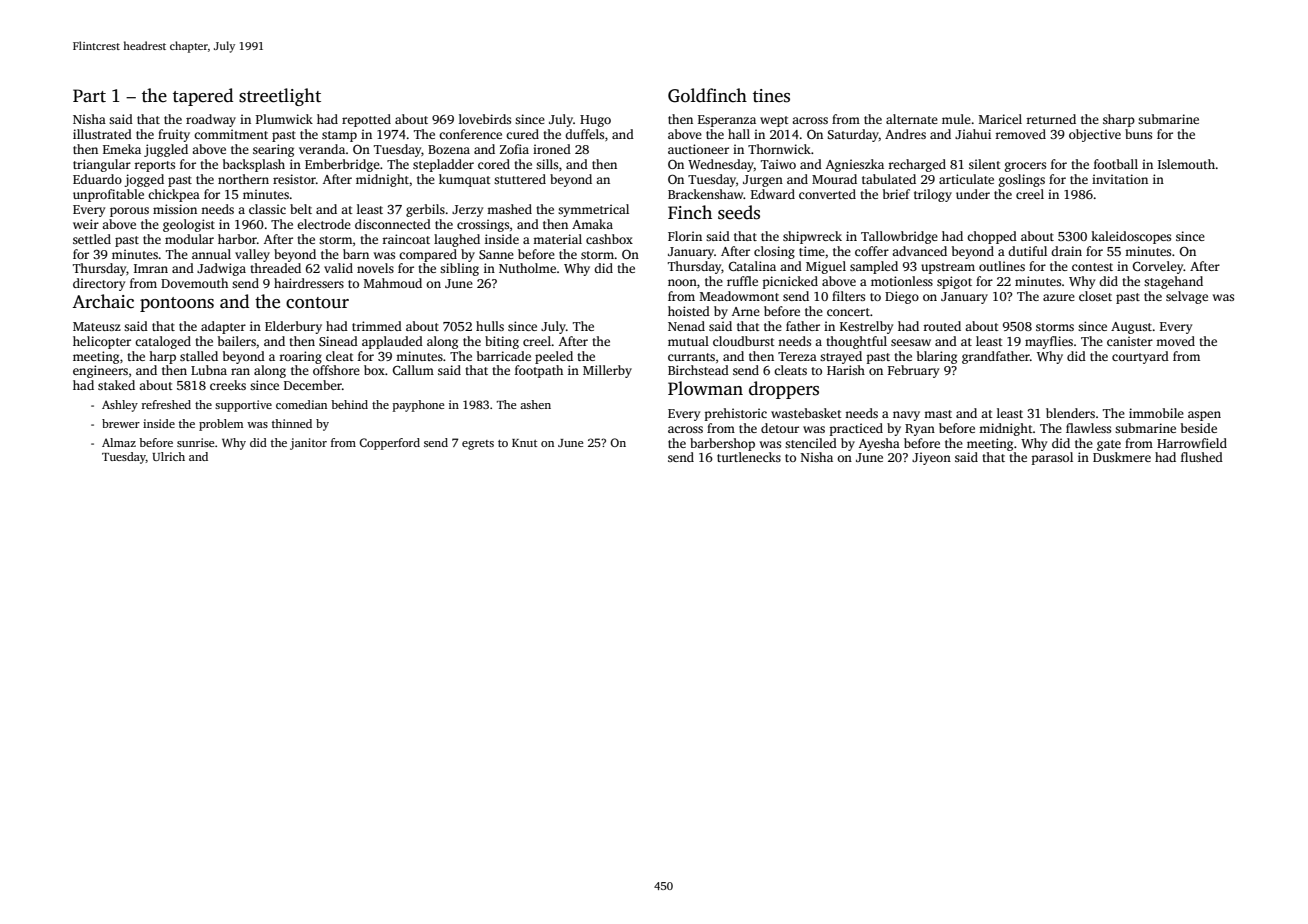 Image resolution: width=1308 pixels, height=924 pixels. What do you see at coordinates (1000, 119) in the screenshot?
I see `Maricel` at bounding box center [1000, 119].
